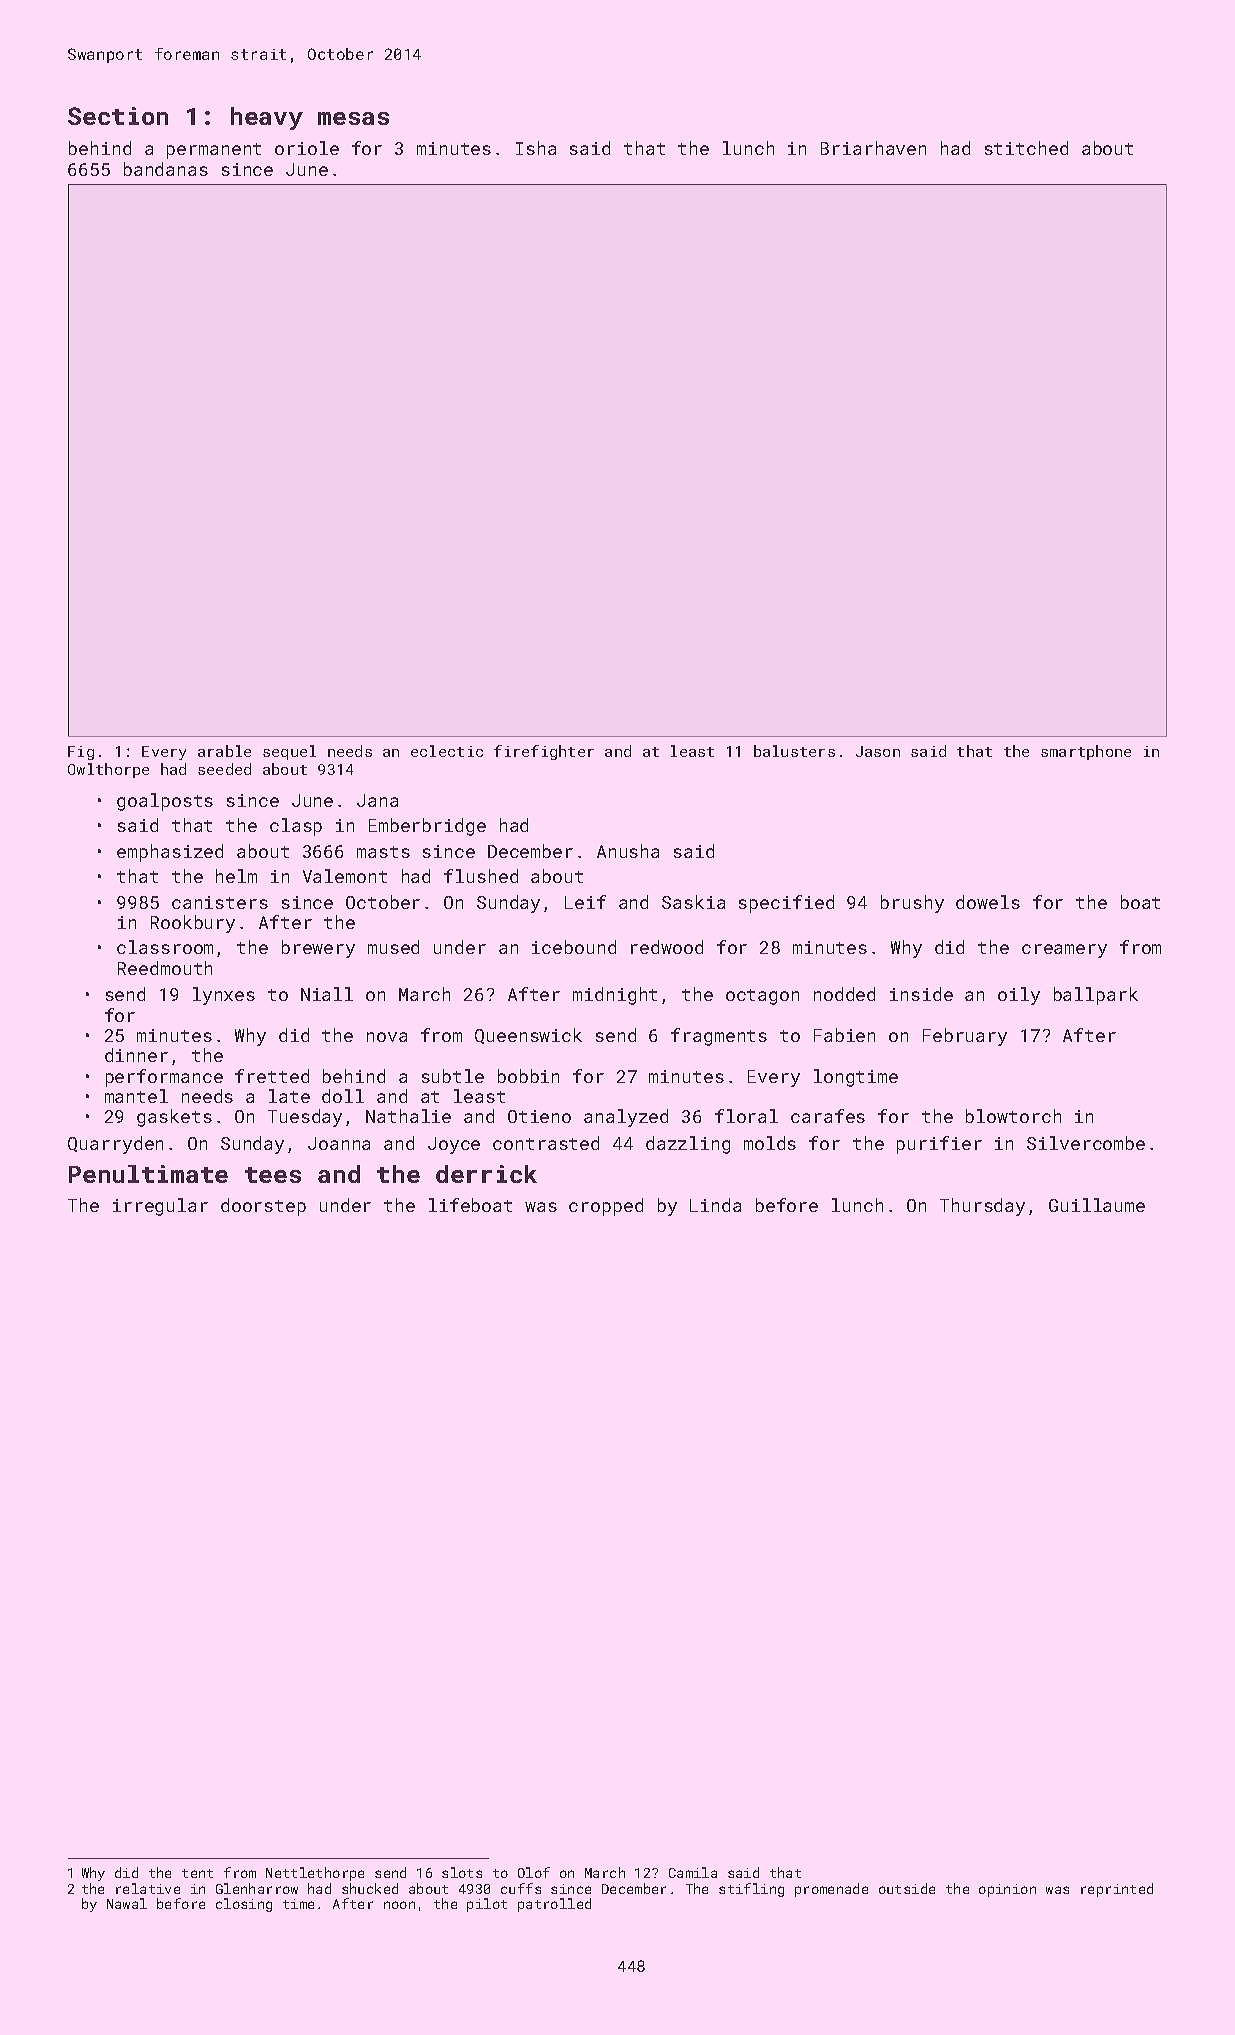  Describe the element at coordinates (907, 1888) in the screenshot. I see `outside` at that location.
